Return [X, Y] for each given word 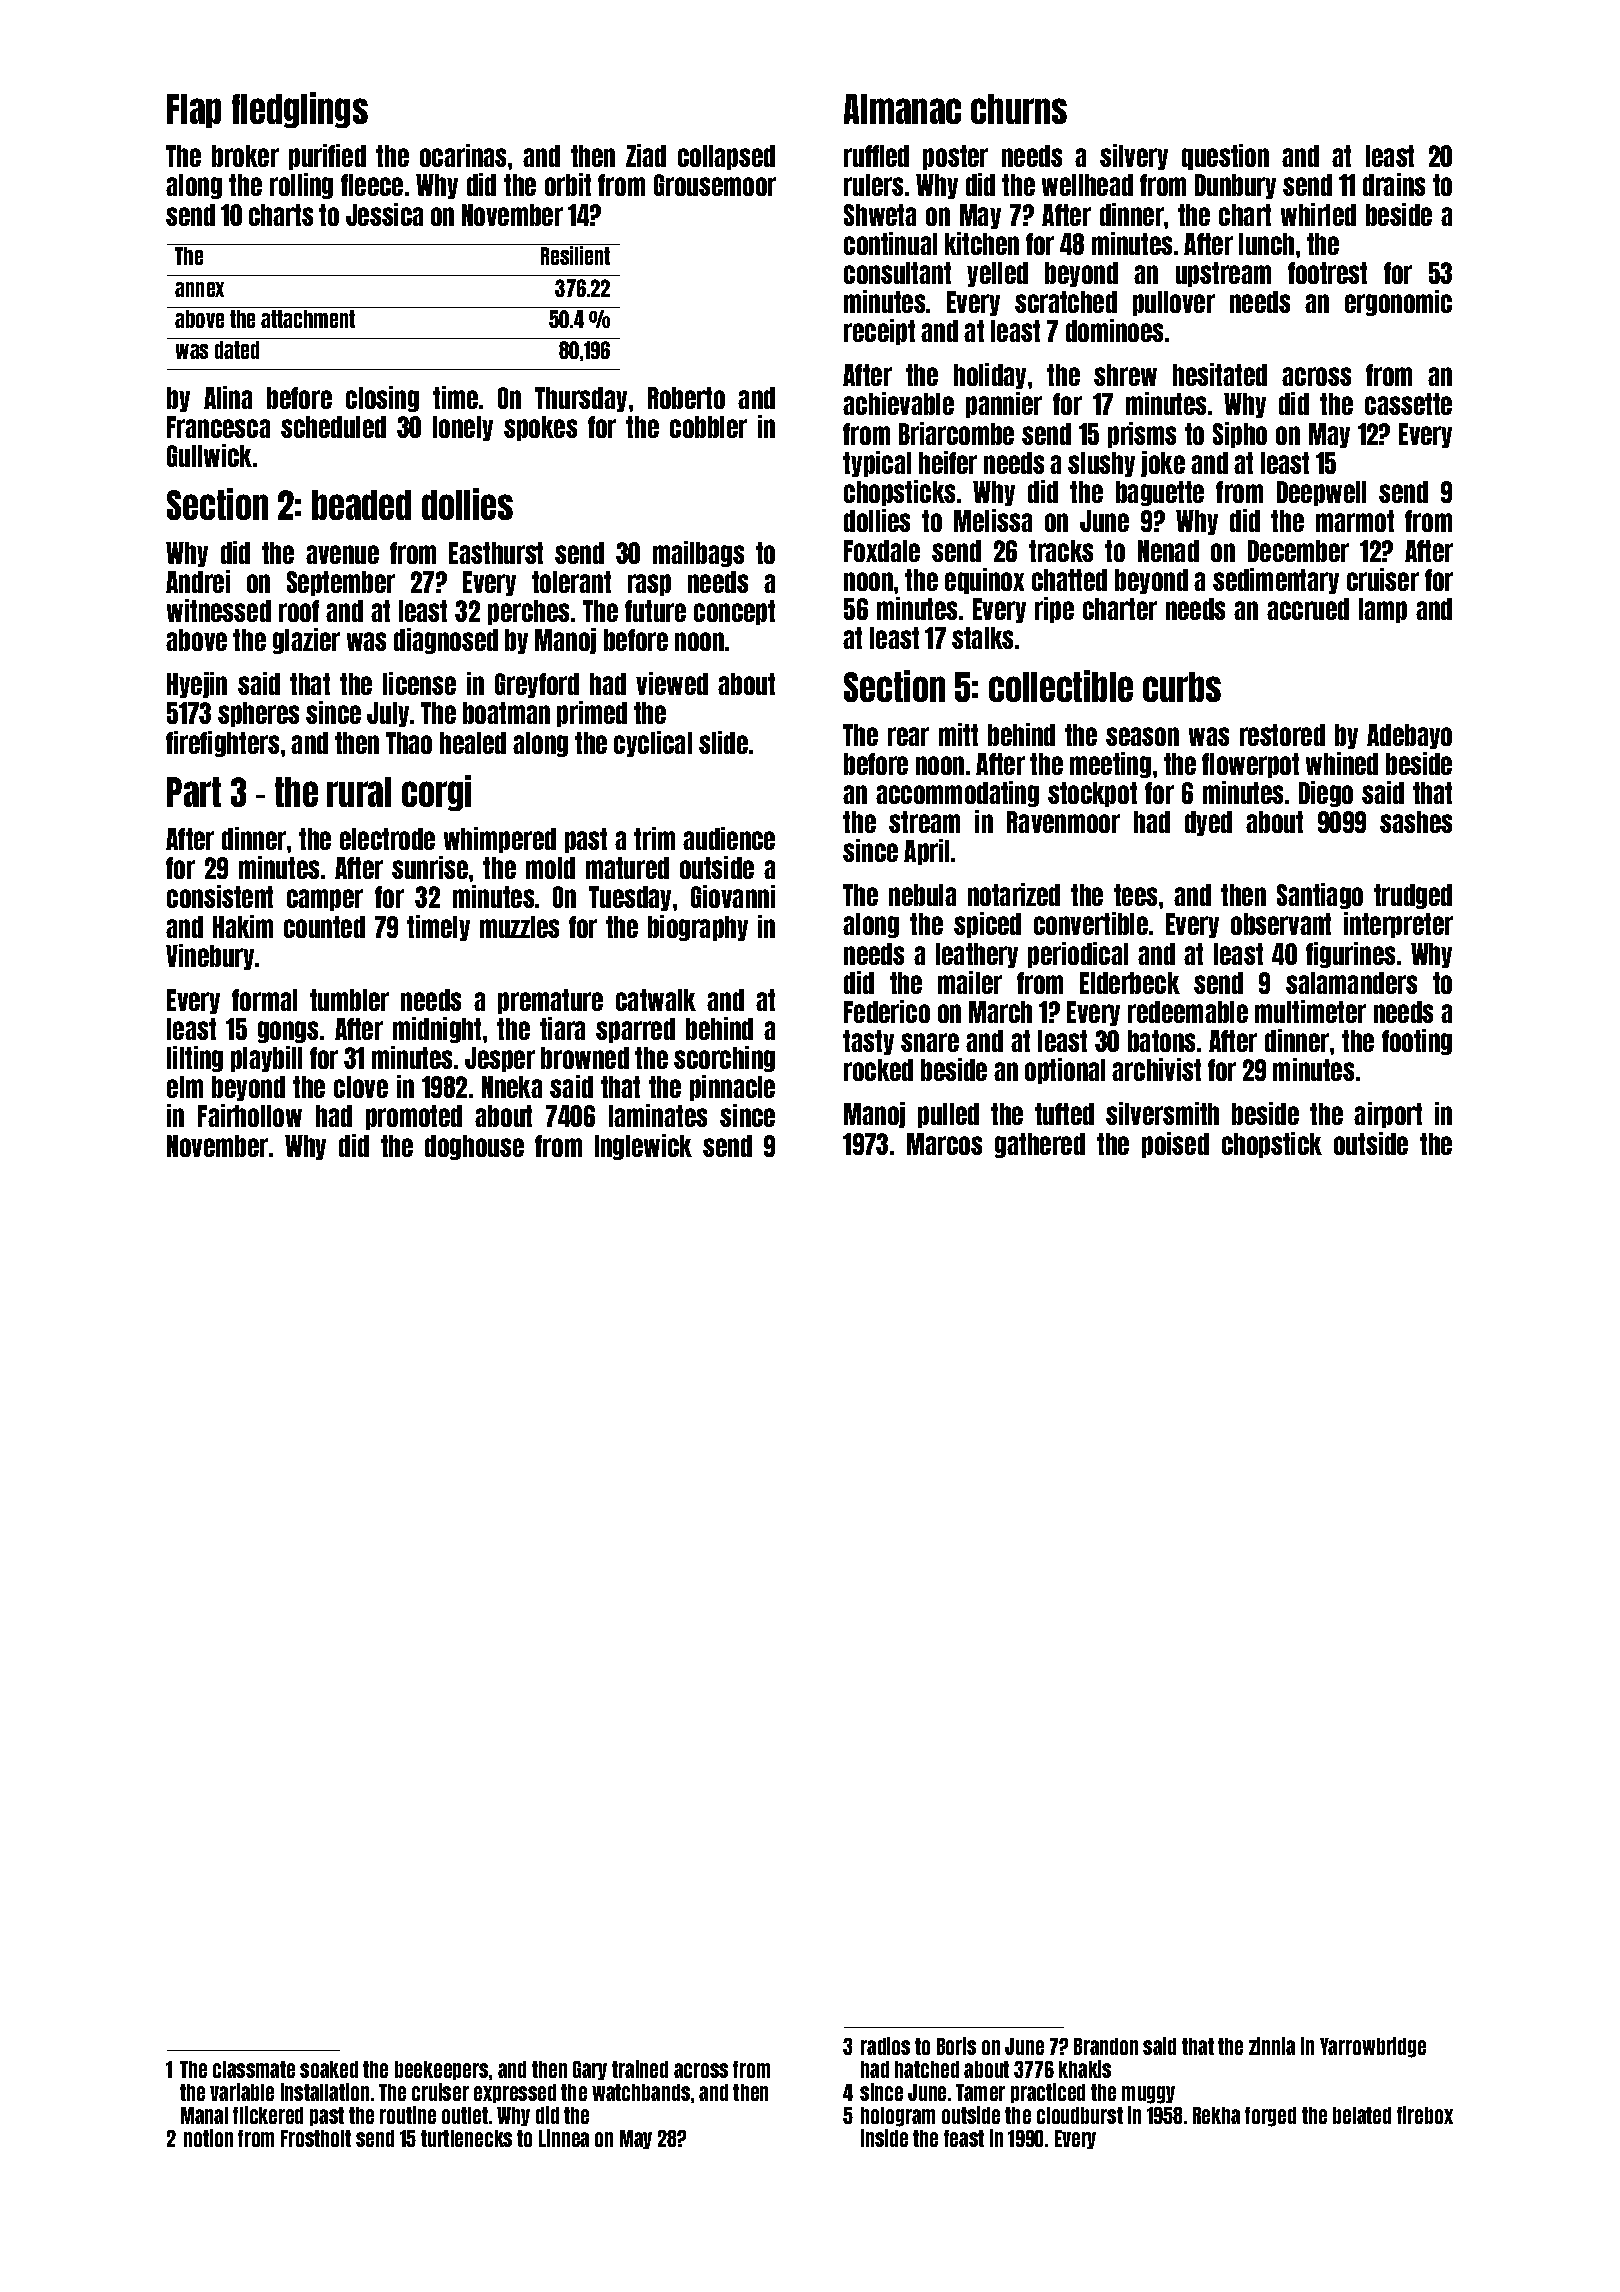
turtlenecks [466, 2138]
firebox [1425, 2115]
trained [640, 2069]
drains [1394, 184]
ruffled [876, 156]
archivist [1156, 1069]
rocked [878, 1070]
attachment [308, 319]
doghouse [474, 1147]
